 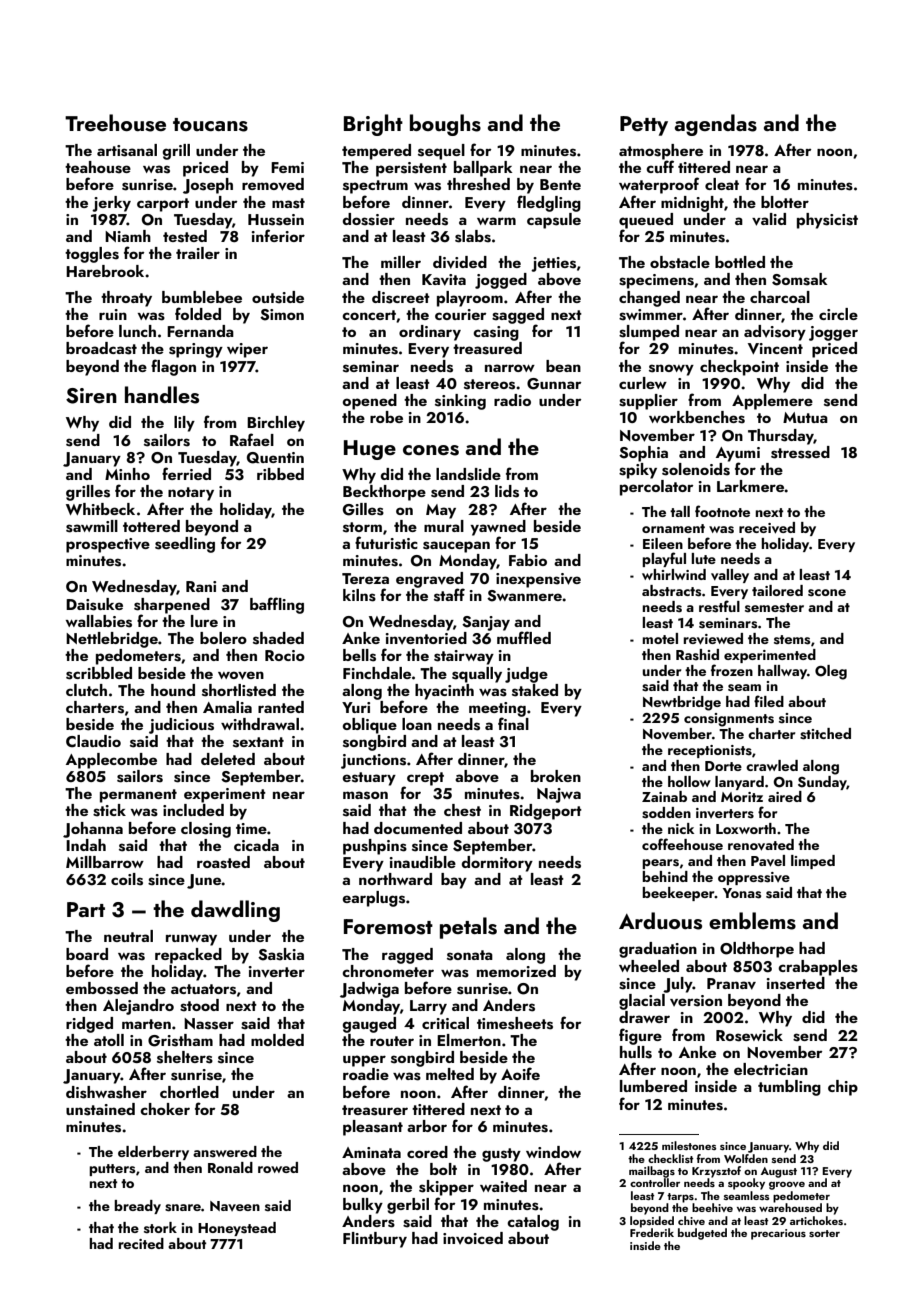 What do you see at coordinates (193, 810) in the page?
I see `included` at bounding box center [193, 810].
